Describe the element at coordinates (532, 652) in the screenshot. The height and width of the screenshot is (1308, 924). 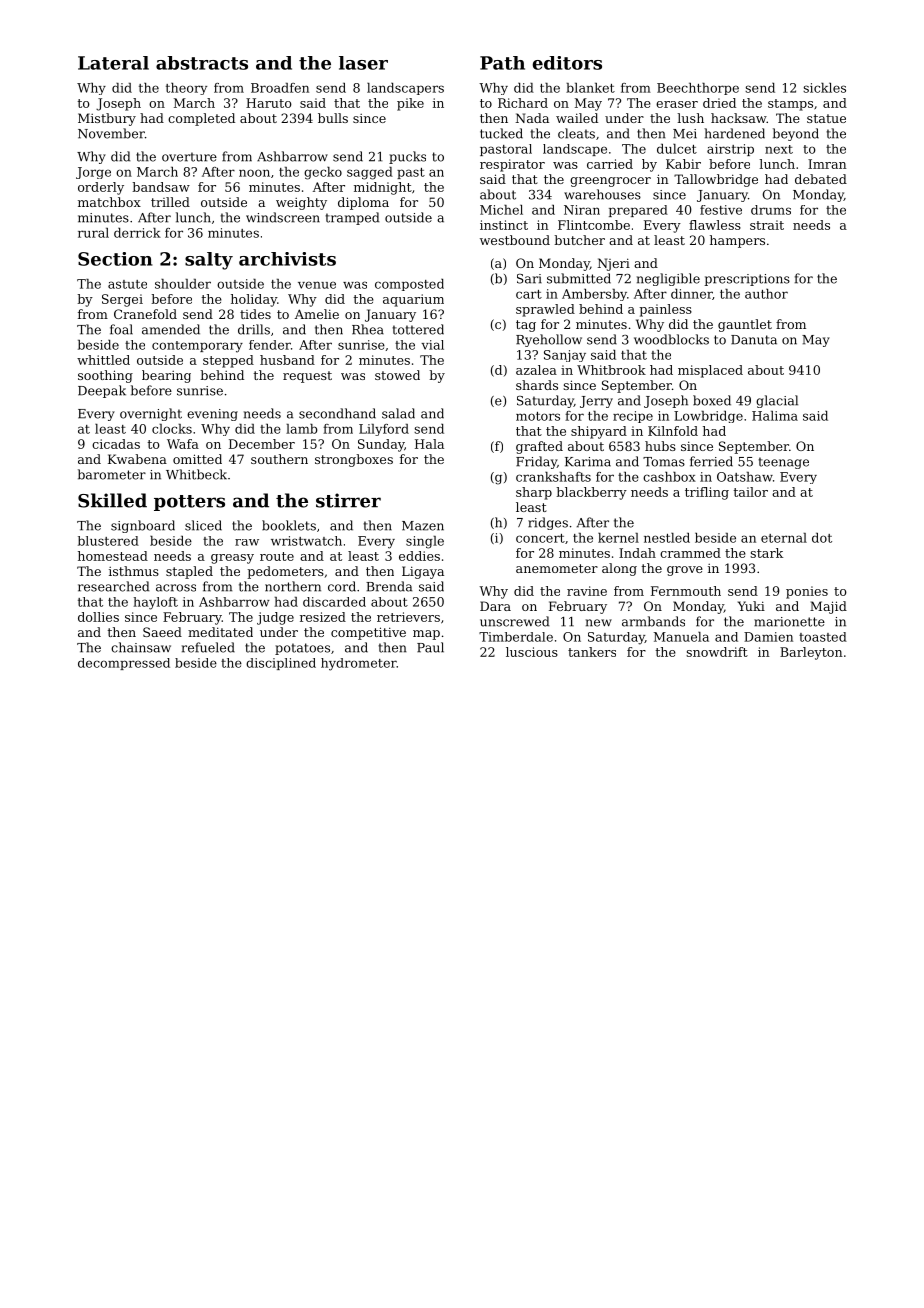
I see `luscious` at that location.
